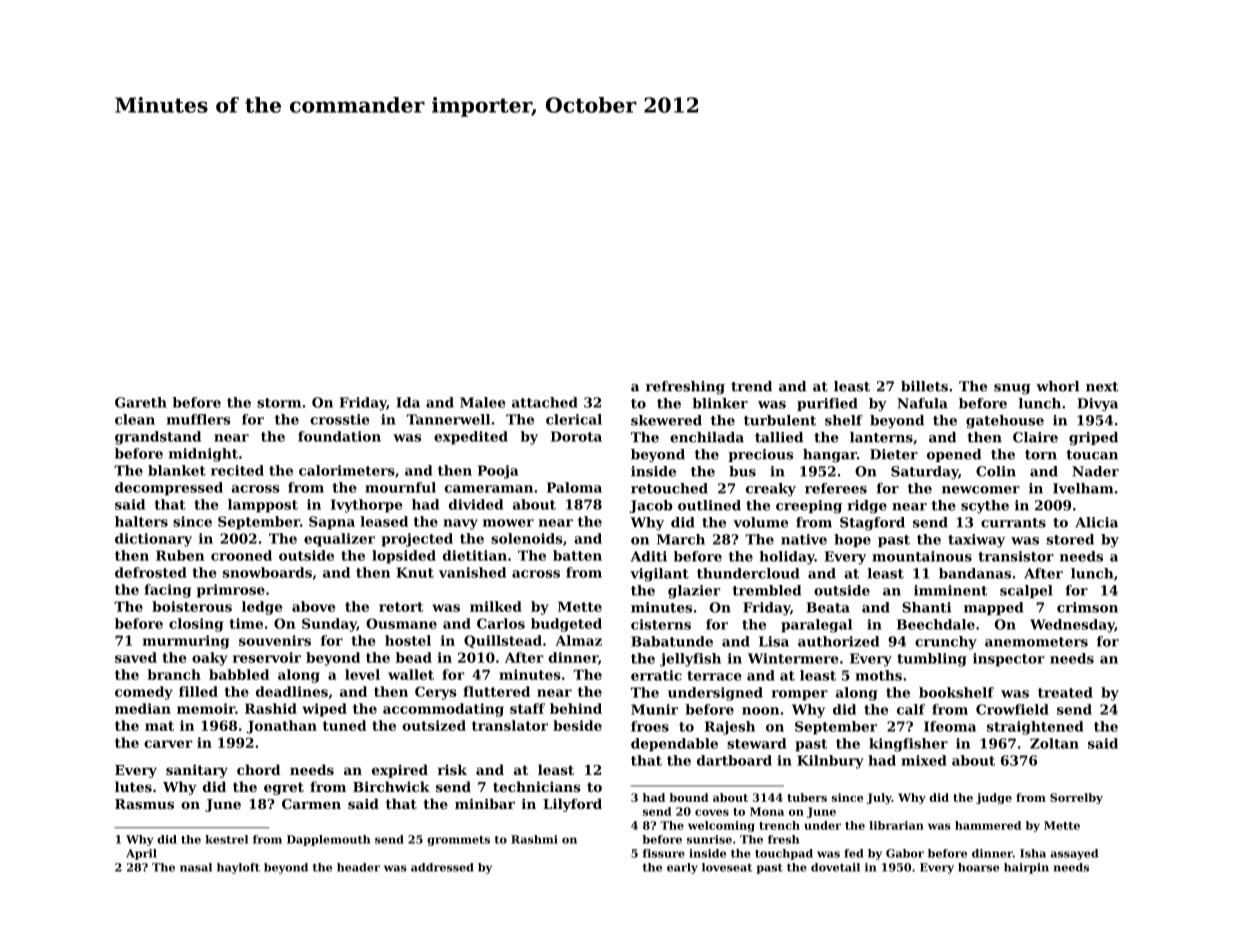 This screenshot has height=952, width=1233. Describe the element at coordinates (452, 769) in the screenshot. I see `risk` at that location.
